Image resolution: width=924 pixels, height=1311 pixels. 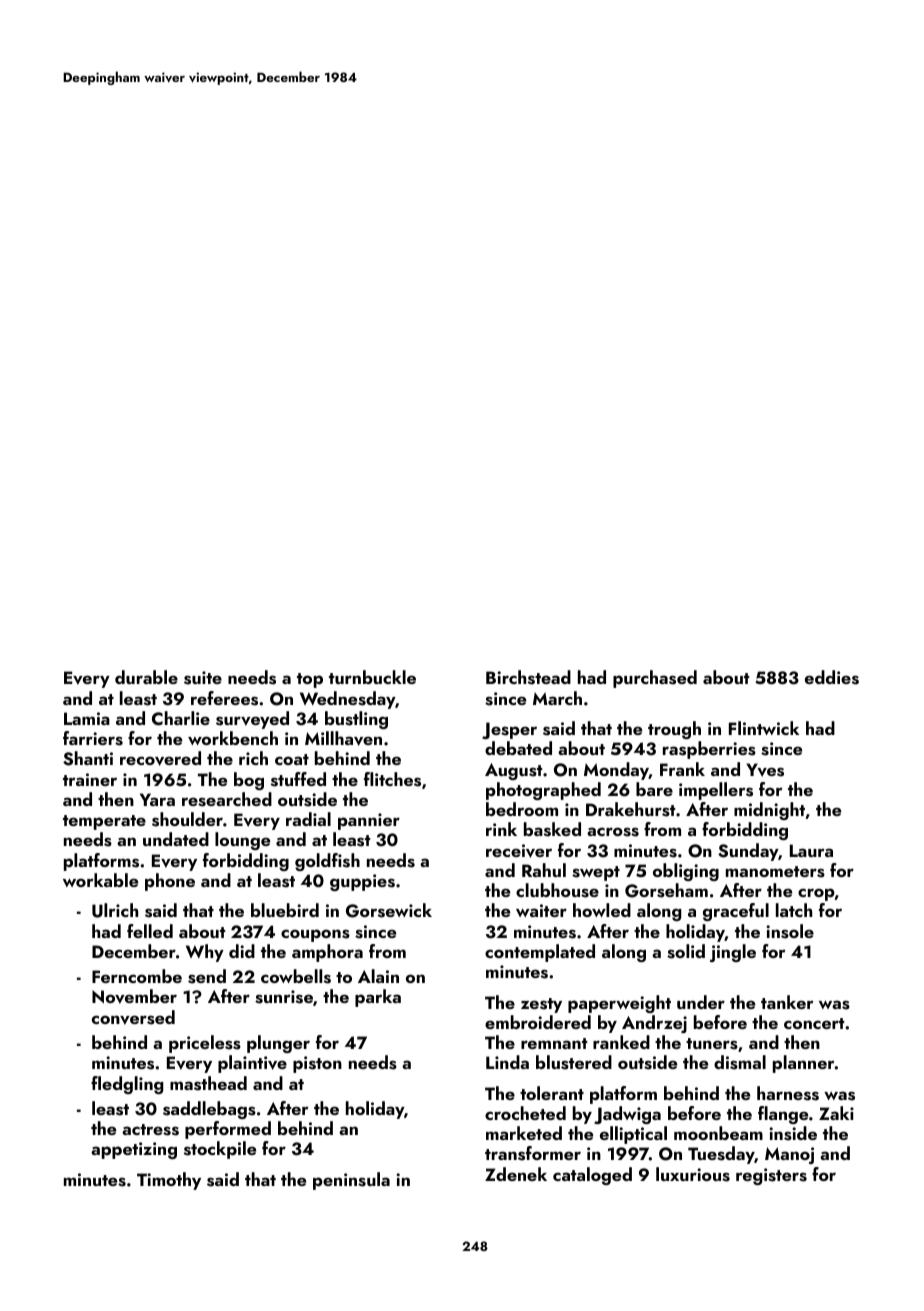 I want to click on Linda, so click(x=507, y=1062).
